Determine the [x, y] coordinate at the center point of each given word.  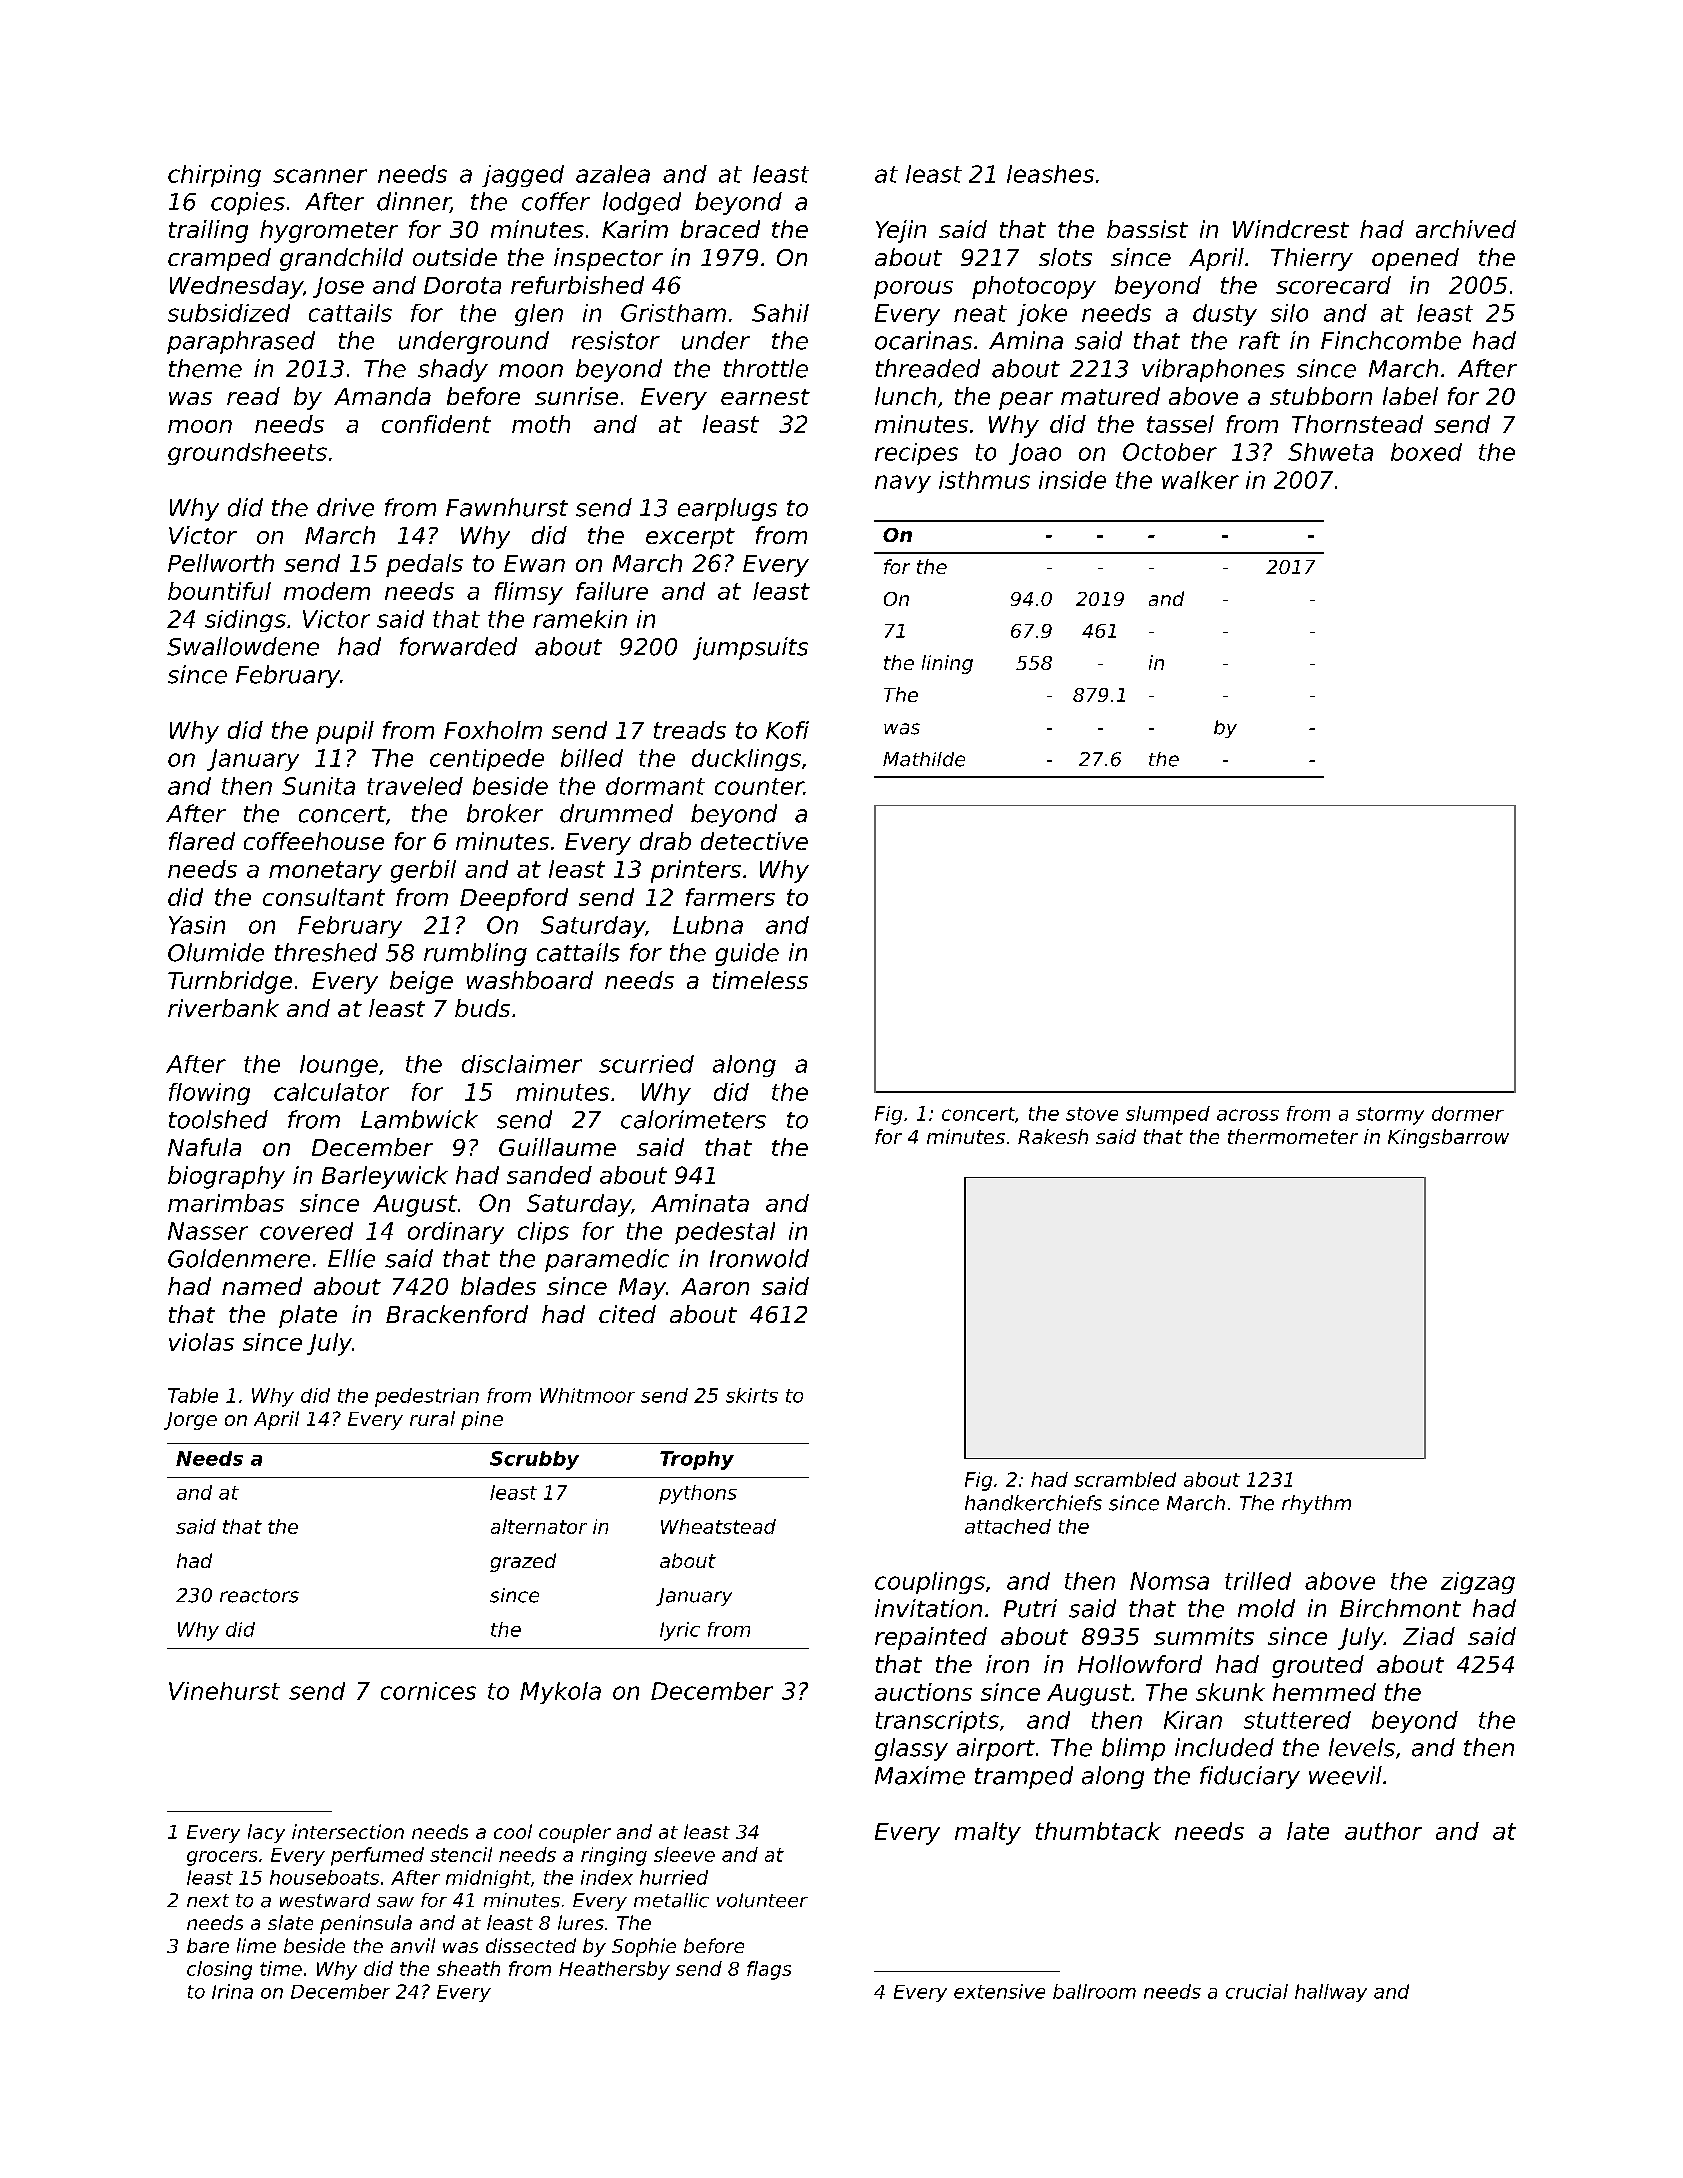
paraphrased [241, 342]
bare [208, 1945]
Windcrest [1291, 229]
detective [754, 841]
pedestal [725, 1233]
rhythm [1316, 1504]
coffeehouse [314, 841]
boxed [1426, 452]
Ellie [351, 1258]
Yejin [901, 231]
